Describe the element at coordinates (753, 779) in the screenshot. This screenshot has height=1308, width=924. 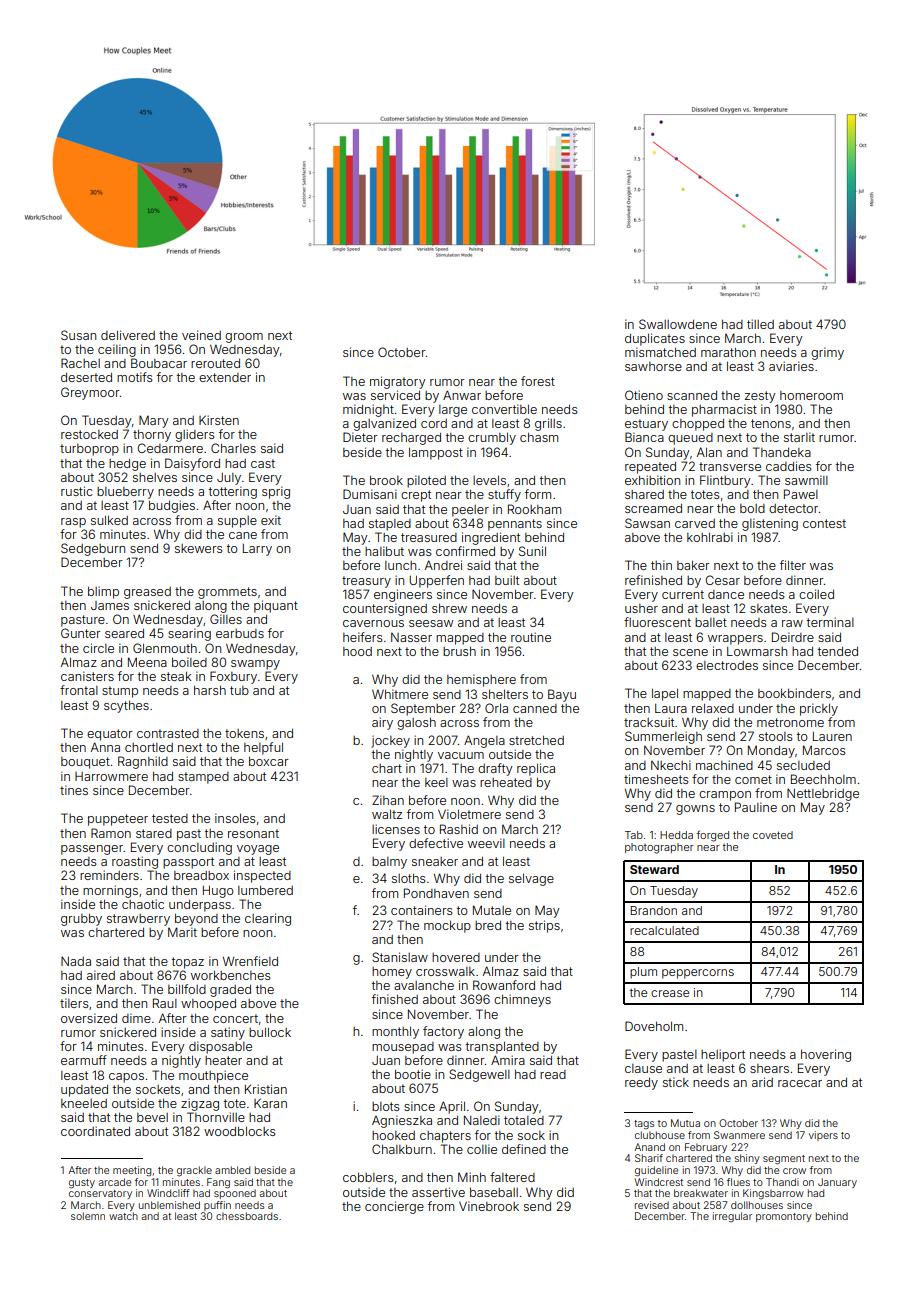
I see `comet` at that location.
